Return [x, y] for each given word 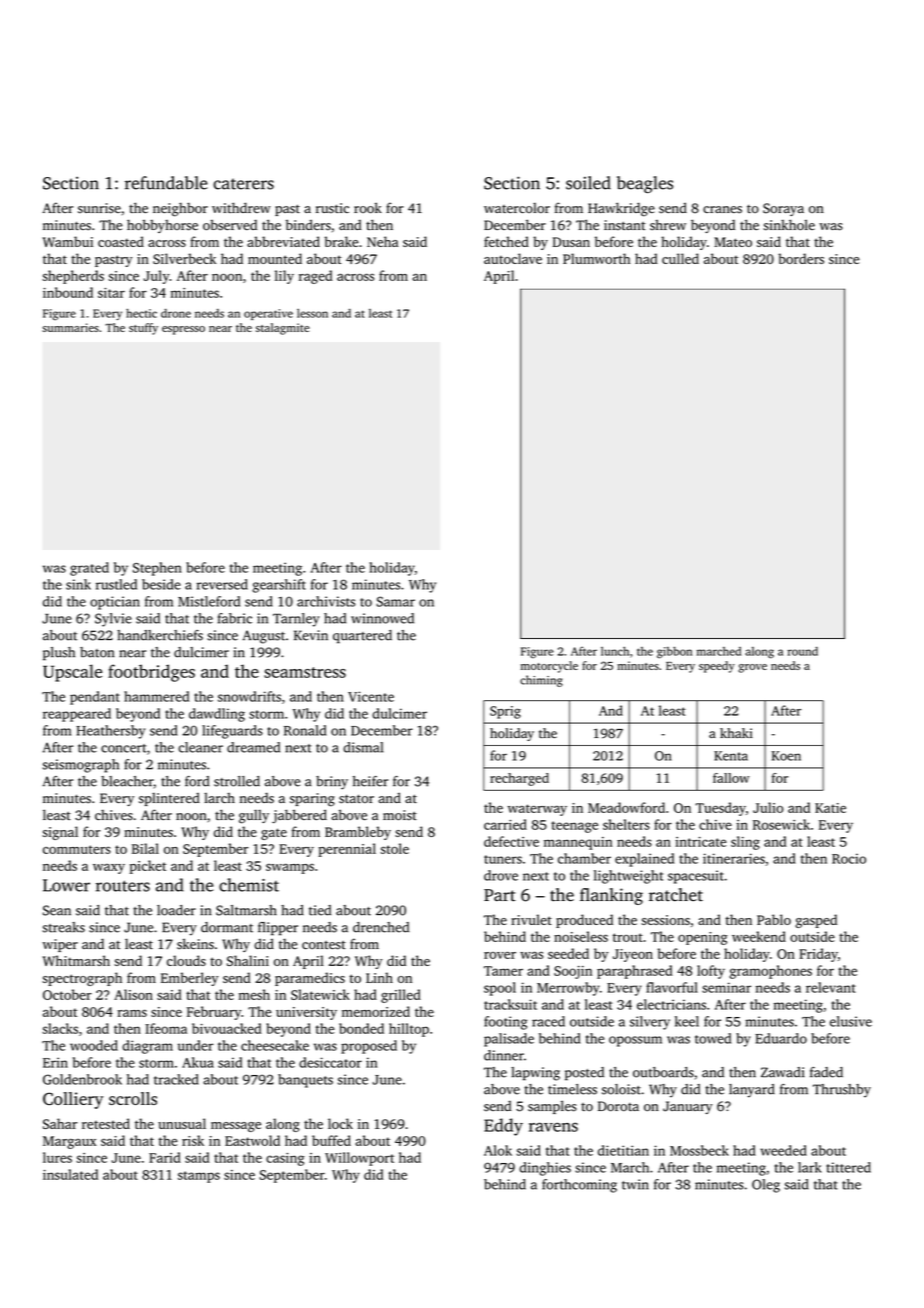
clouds [186, 960]
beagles [645, 184]
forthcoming [579, 1186]
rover [500, 955]
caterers [243, 184]
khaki [736, 733]
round [802, 651]
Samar [395, 601]
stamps [199, 1177]
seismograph [81, 766]
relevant [831, 987]
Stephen [157, 569]
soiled [588, 183]
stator [356, 799]
